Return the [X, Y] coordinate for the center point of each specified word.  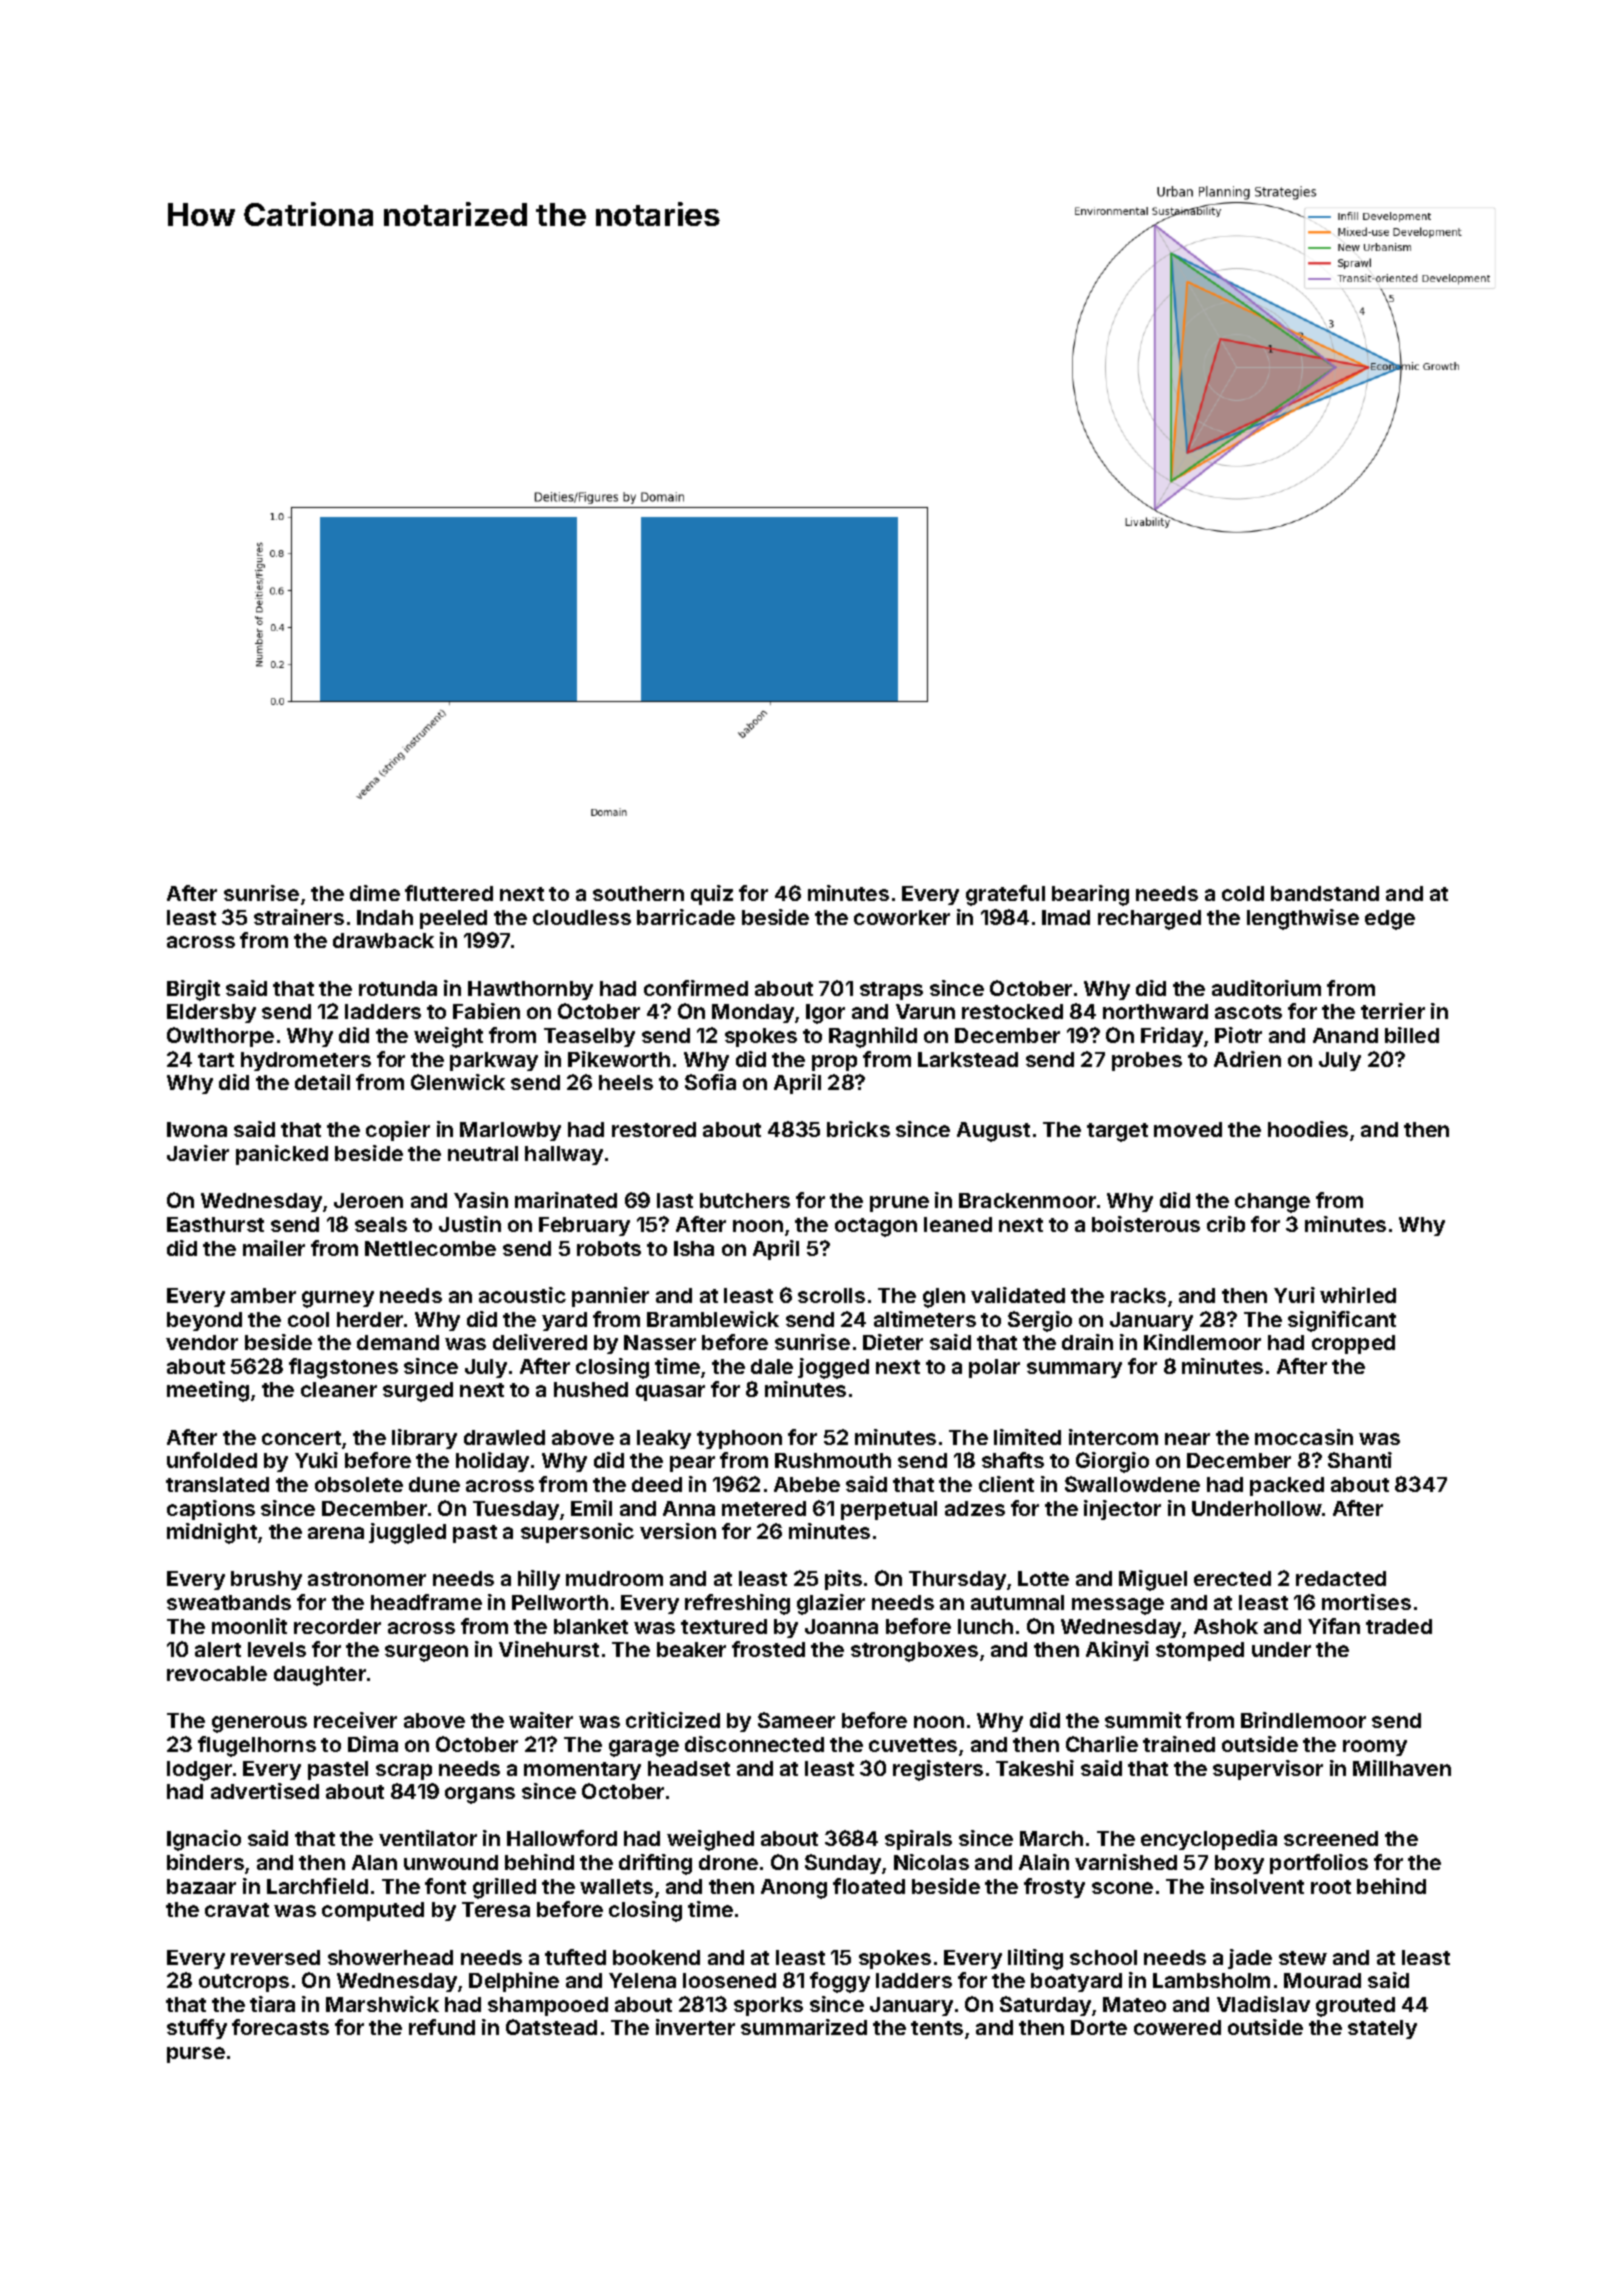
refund [442, 2027]
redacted [1341, 1578]
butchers [745, 1200]
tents [937, 2028]
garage [644, 1748]
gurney [338, 1299]
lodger [199, 1771]
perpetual [889, 1510]
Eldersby [211, 1013]
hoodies [1308, 1129]
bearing [1090, 895]
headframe [426, 1602]
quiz [712, 895]
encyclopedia [1209, 1840]
